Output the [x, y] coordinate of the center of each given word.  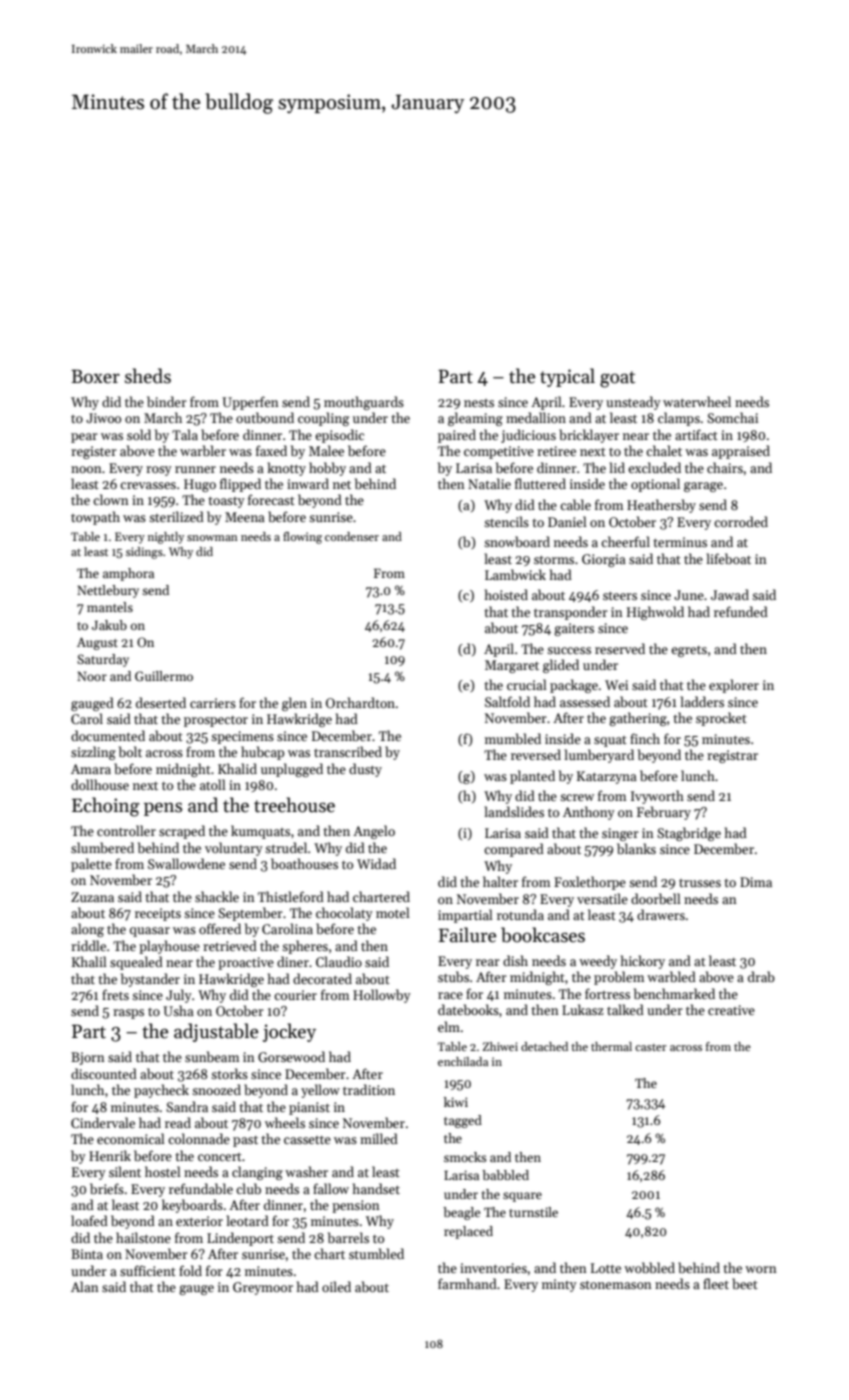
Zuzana [92, 897]
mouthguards [364, 403]
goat [617, 379]
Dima [756, 882]
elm [449, 1026]
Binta [87, 1254]
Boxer [95, 376]
